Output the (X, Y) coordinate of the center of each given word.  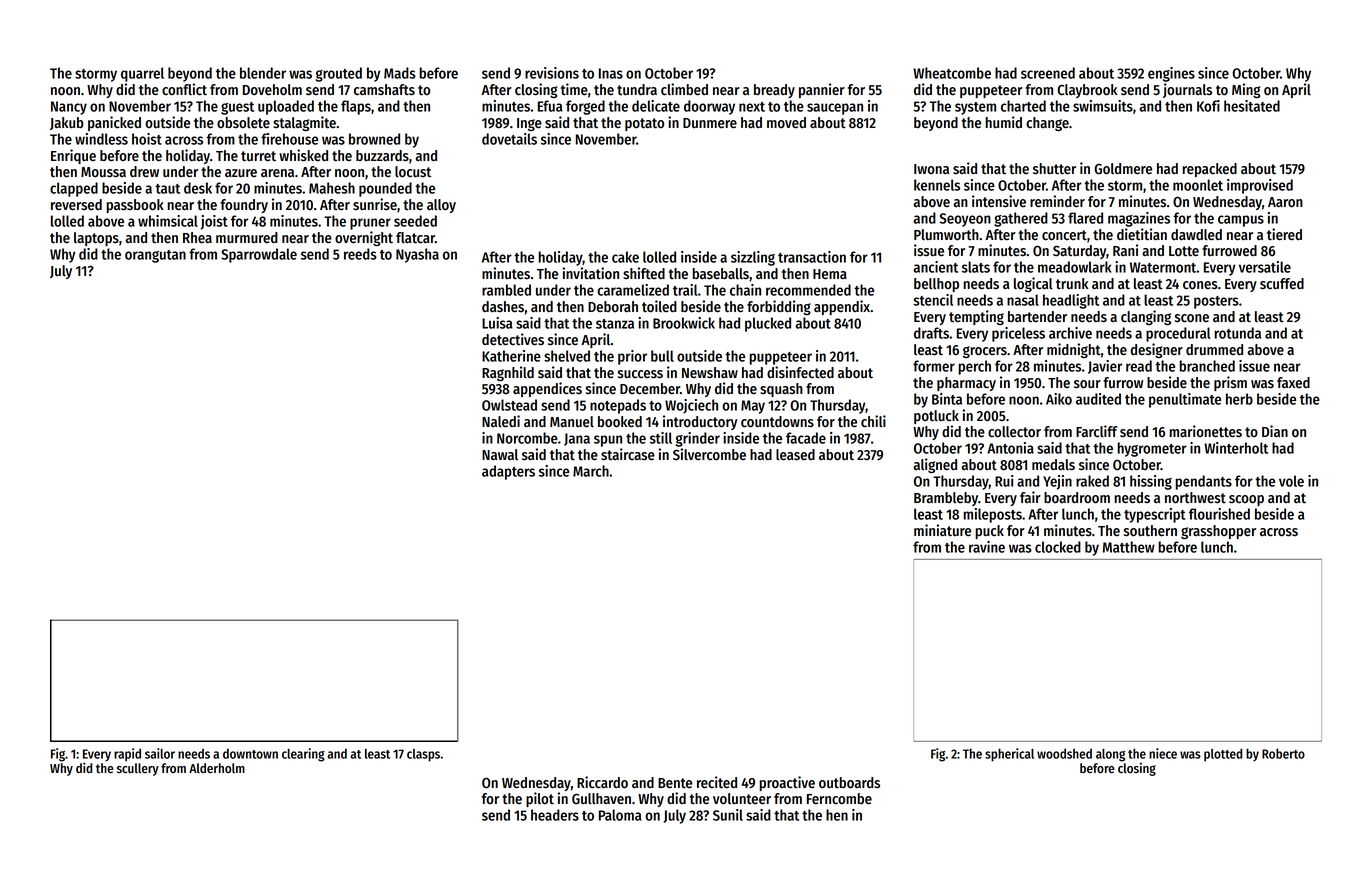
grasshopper (1218, 532)
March (591, 471)
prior (632, 357)
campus (1241, 221)
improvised (1260, 186)
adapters (508, 472)
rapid (127, 755)
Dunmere (710, 123)
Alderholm (217, 768)
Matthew (1129, 547)
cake (625, 257)
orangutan (155, 256)
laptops (96, 239)
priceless (1018, 334)
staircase (628, 454)
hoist (147, 139)
